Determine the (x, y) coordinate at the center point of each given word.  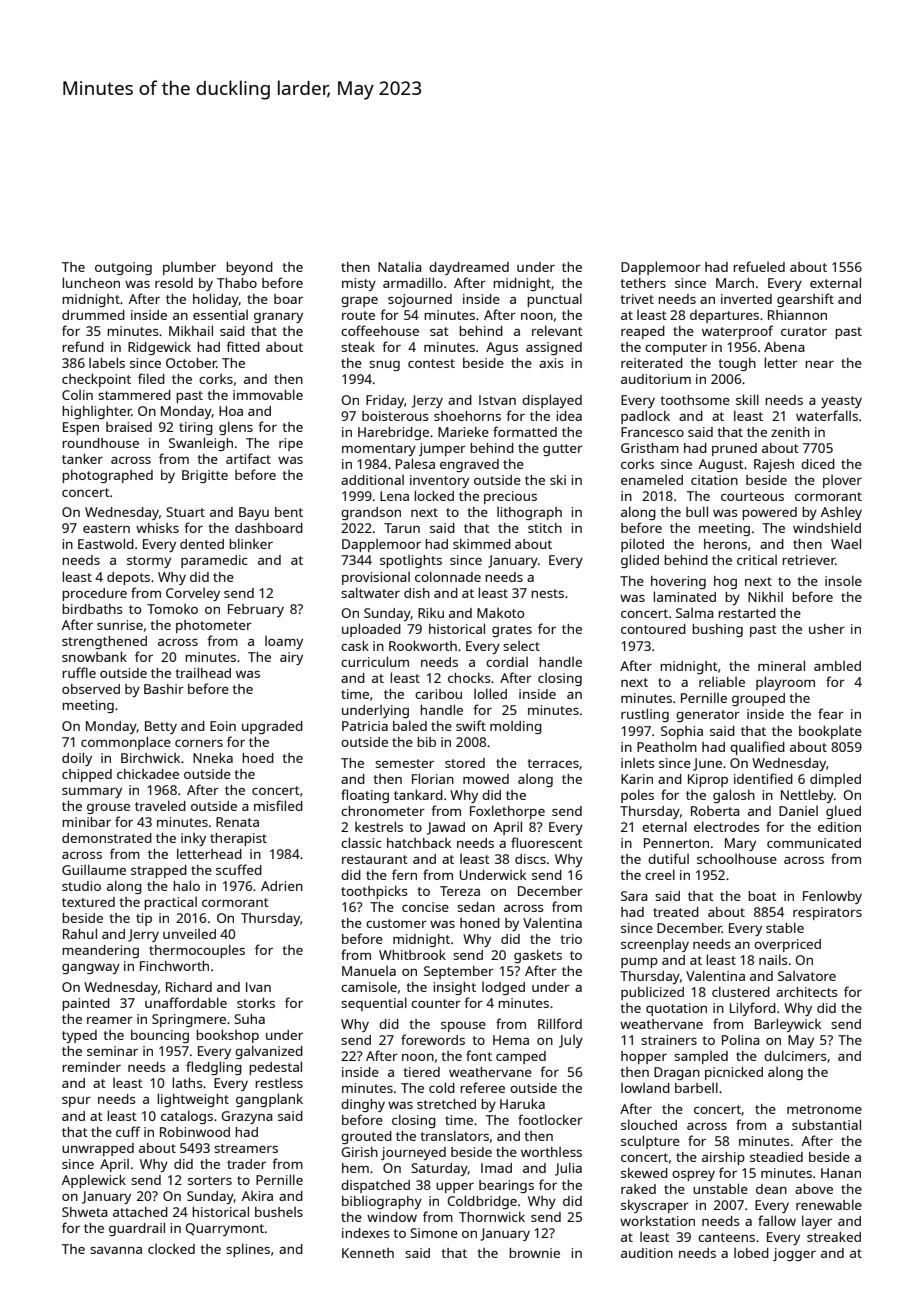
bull (697, 511)
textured (88, 902)
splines (248, 1250)
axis (551, 363)
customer (396, 923)
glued (843, 812)
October (191, 363)
